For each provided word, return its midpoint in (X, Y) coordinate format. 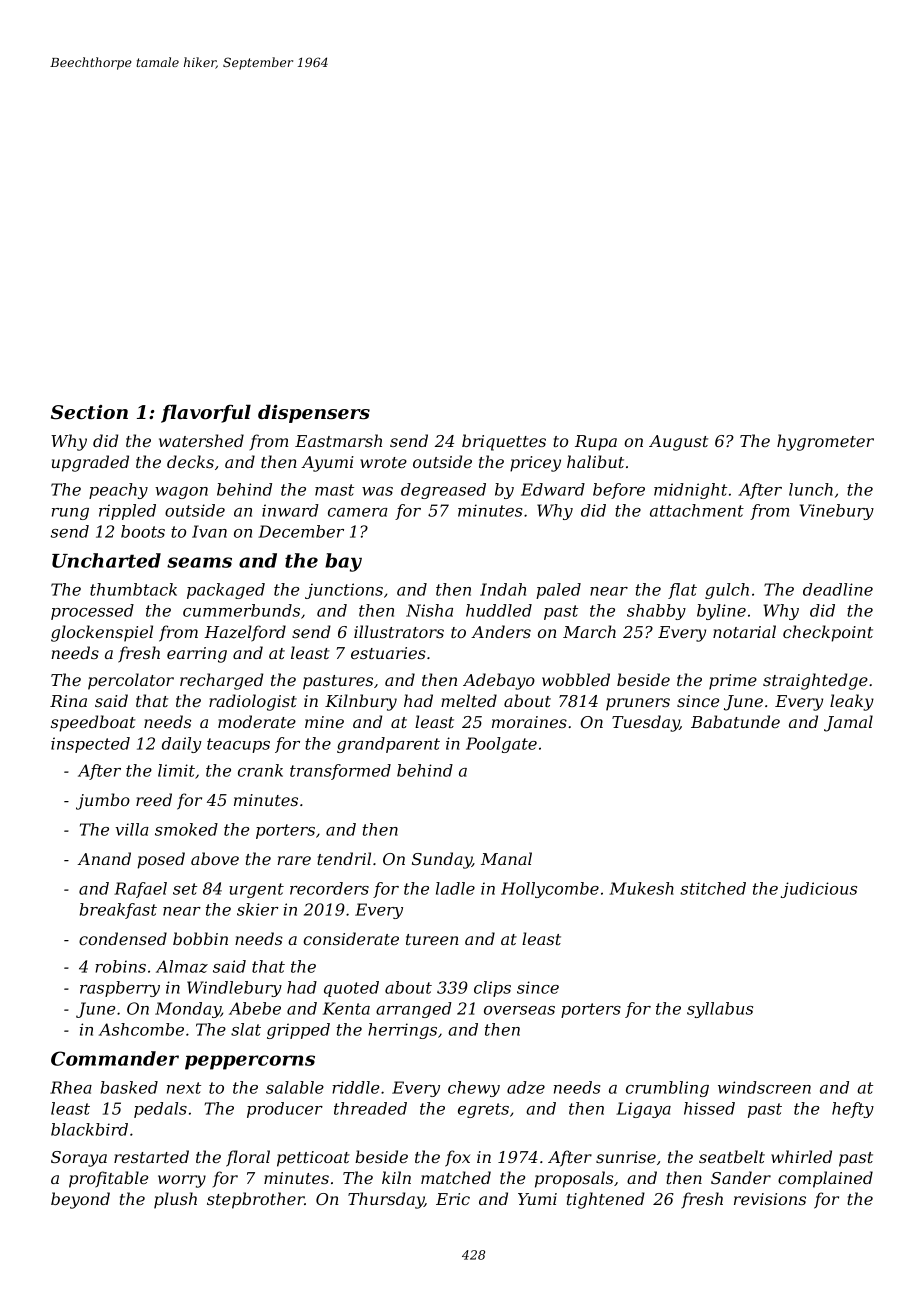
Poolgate (501, 745)
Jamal (848, 723)
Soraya (79, 1159)
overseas (519, 1010)
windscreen (764, 1087)
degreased (443, 491)
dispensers (314, 413)
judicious (819, 890)
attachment (697, 510)
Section (89, 412)
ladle (455, 888)
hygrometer (825, 442)
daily (182, 745)
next (184, 1088)
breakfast (118, 911)
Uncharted (106, 560)
